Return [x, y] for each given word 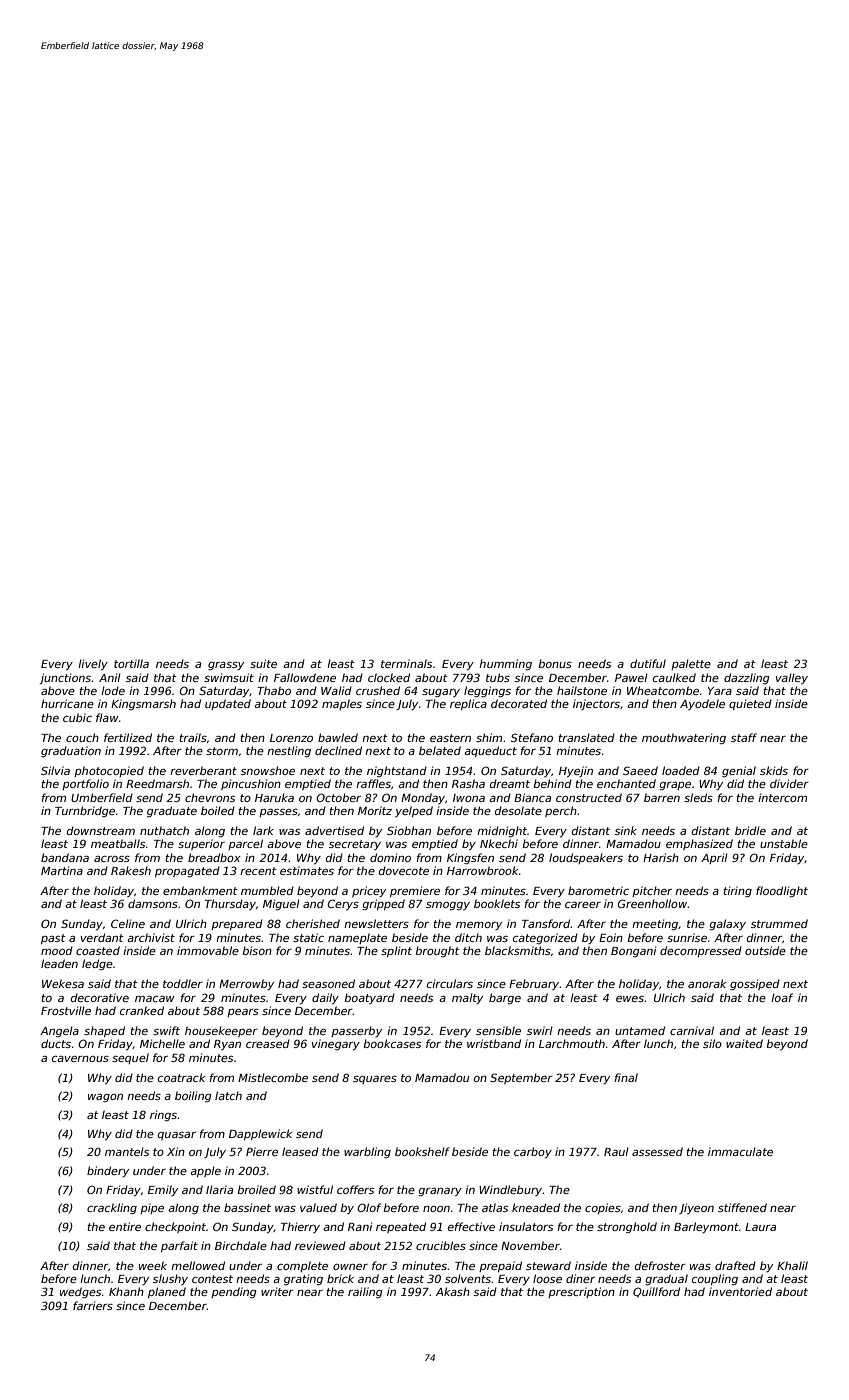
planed [167, 1292]
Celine [128, 923]
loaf [782, 997]
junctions [66, 678]
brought [437, 951]
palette [691, 664]
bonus [555, 663]
